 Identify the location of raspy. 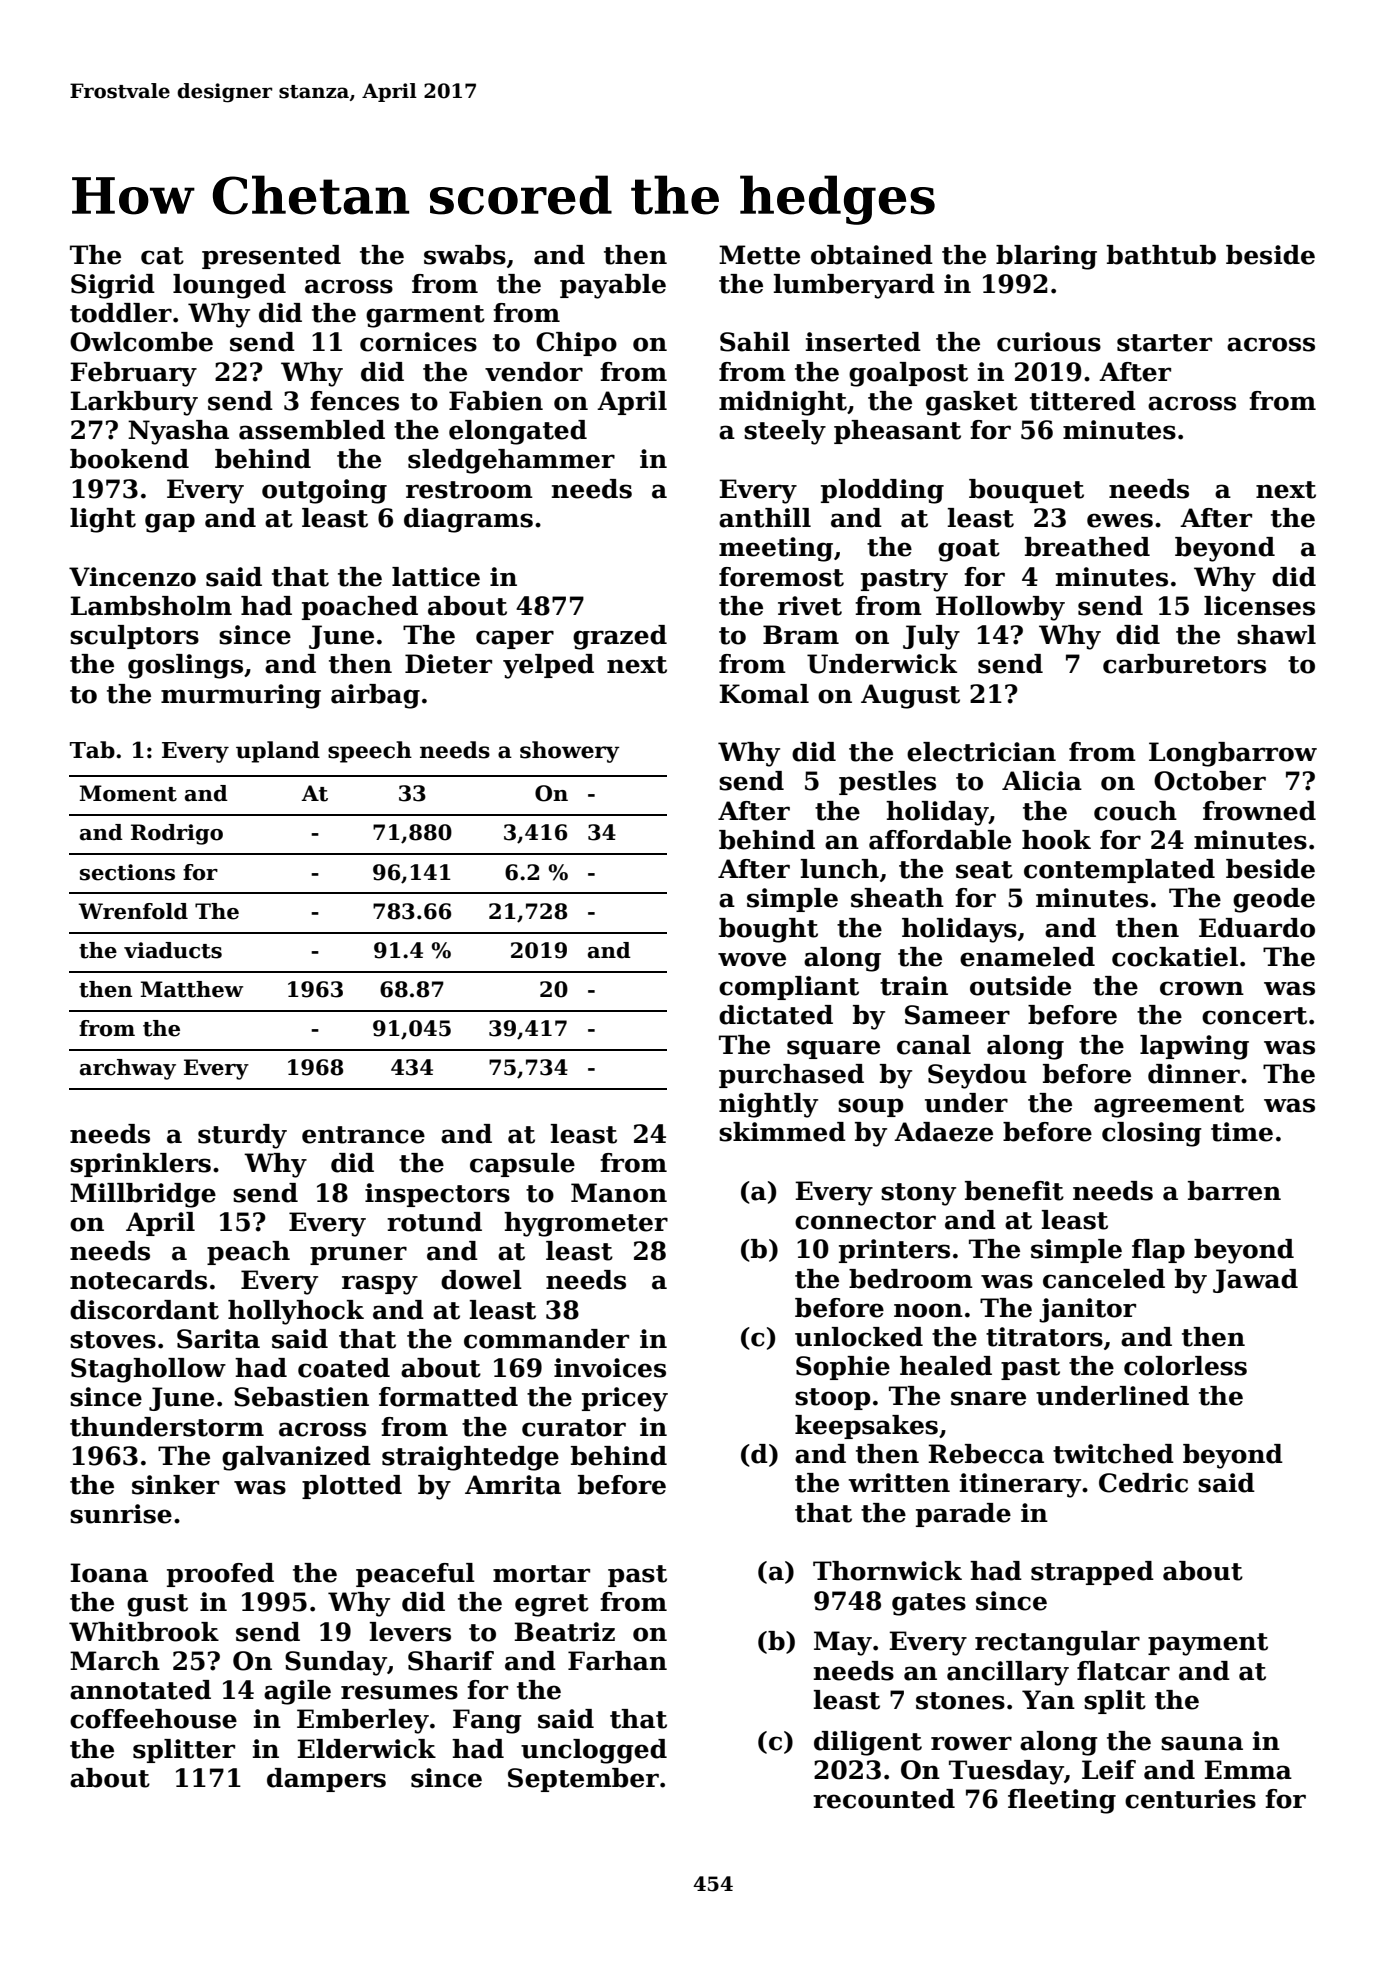
(380, 1285).
